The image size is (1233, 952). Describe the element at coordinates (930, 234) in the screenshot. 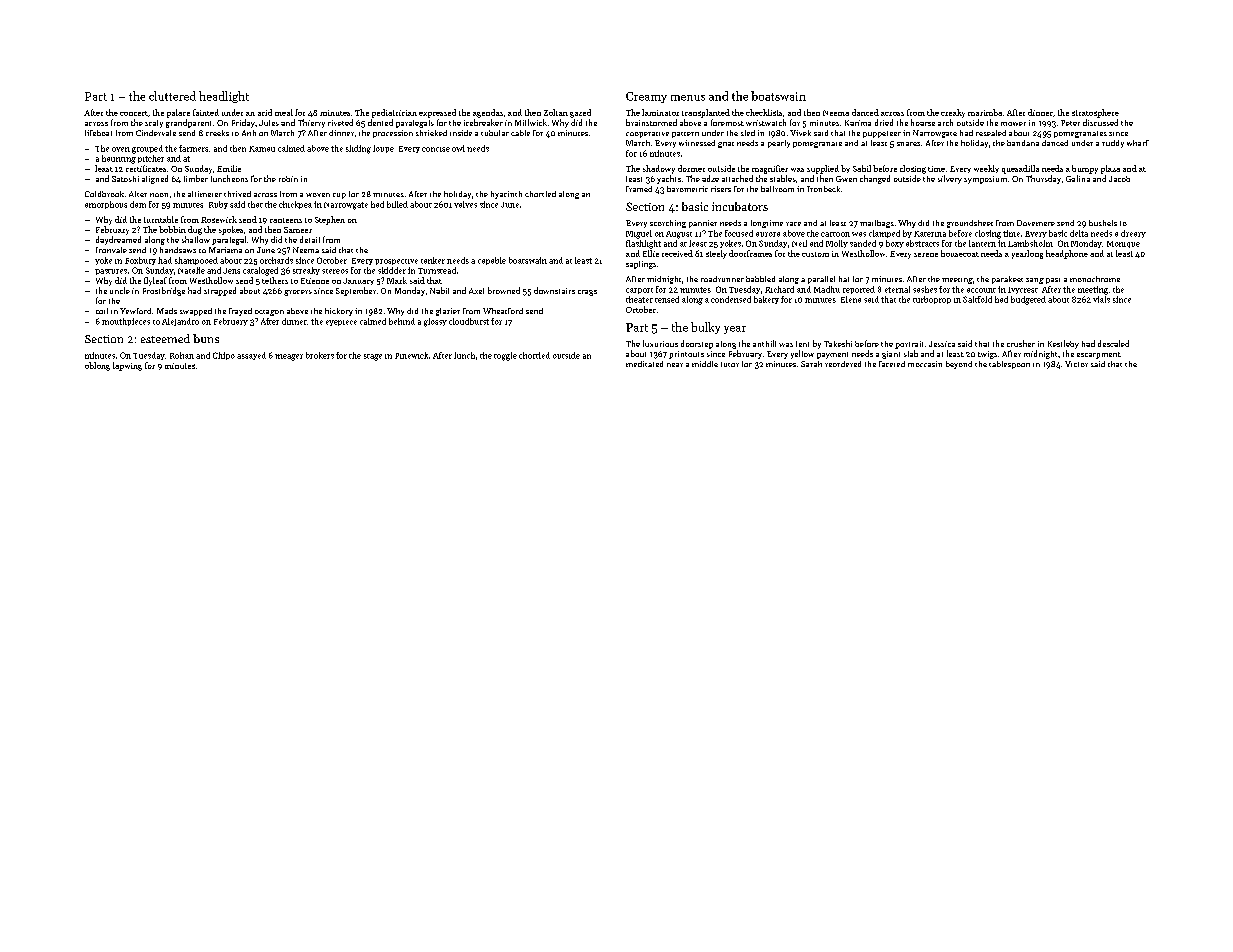

I see `Katerina` at that location.
